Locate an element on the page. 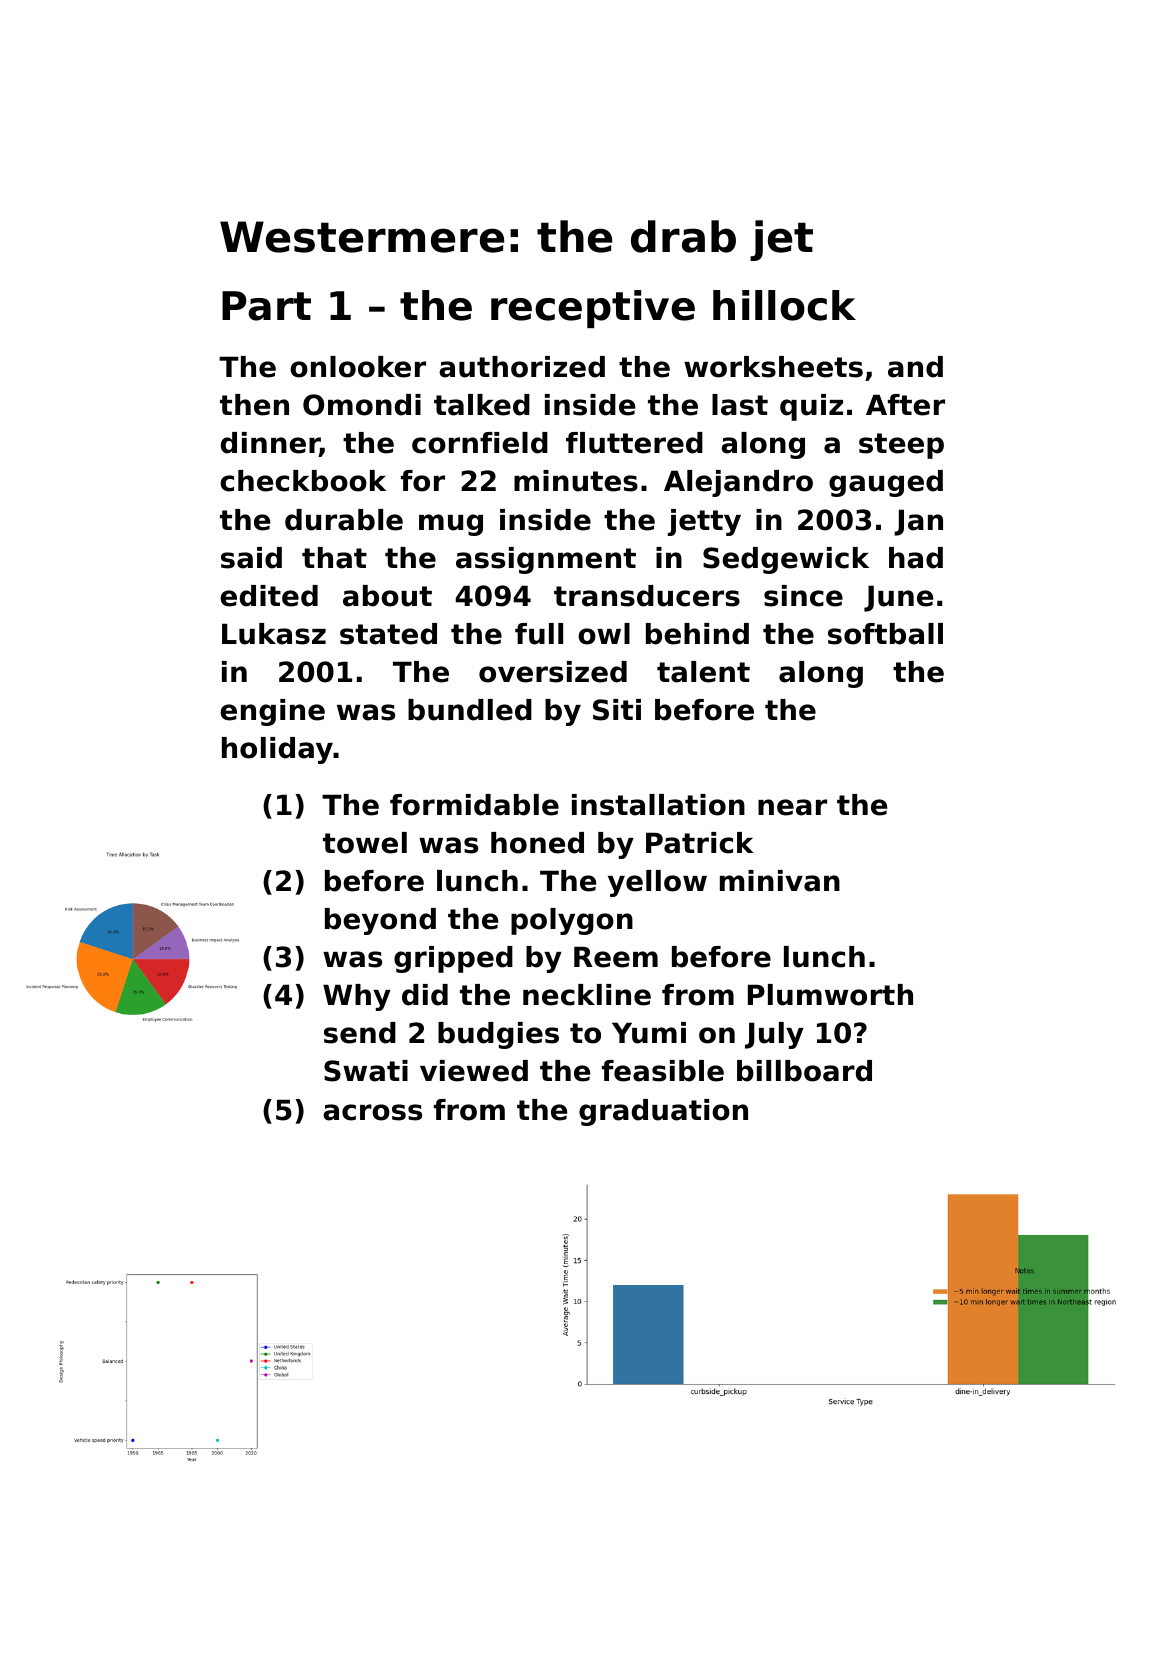 The width and height of the page is (1165, 1654). onlooker is located at coordinates (358, 367).
